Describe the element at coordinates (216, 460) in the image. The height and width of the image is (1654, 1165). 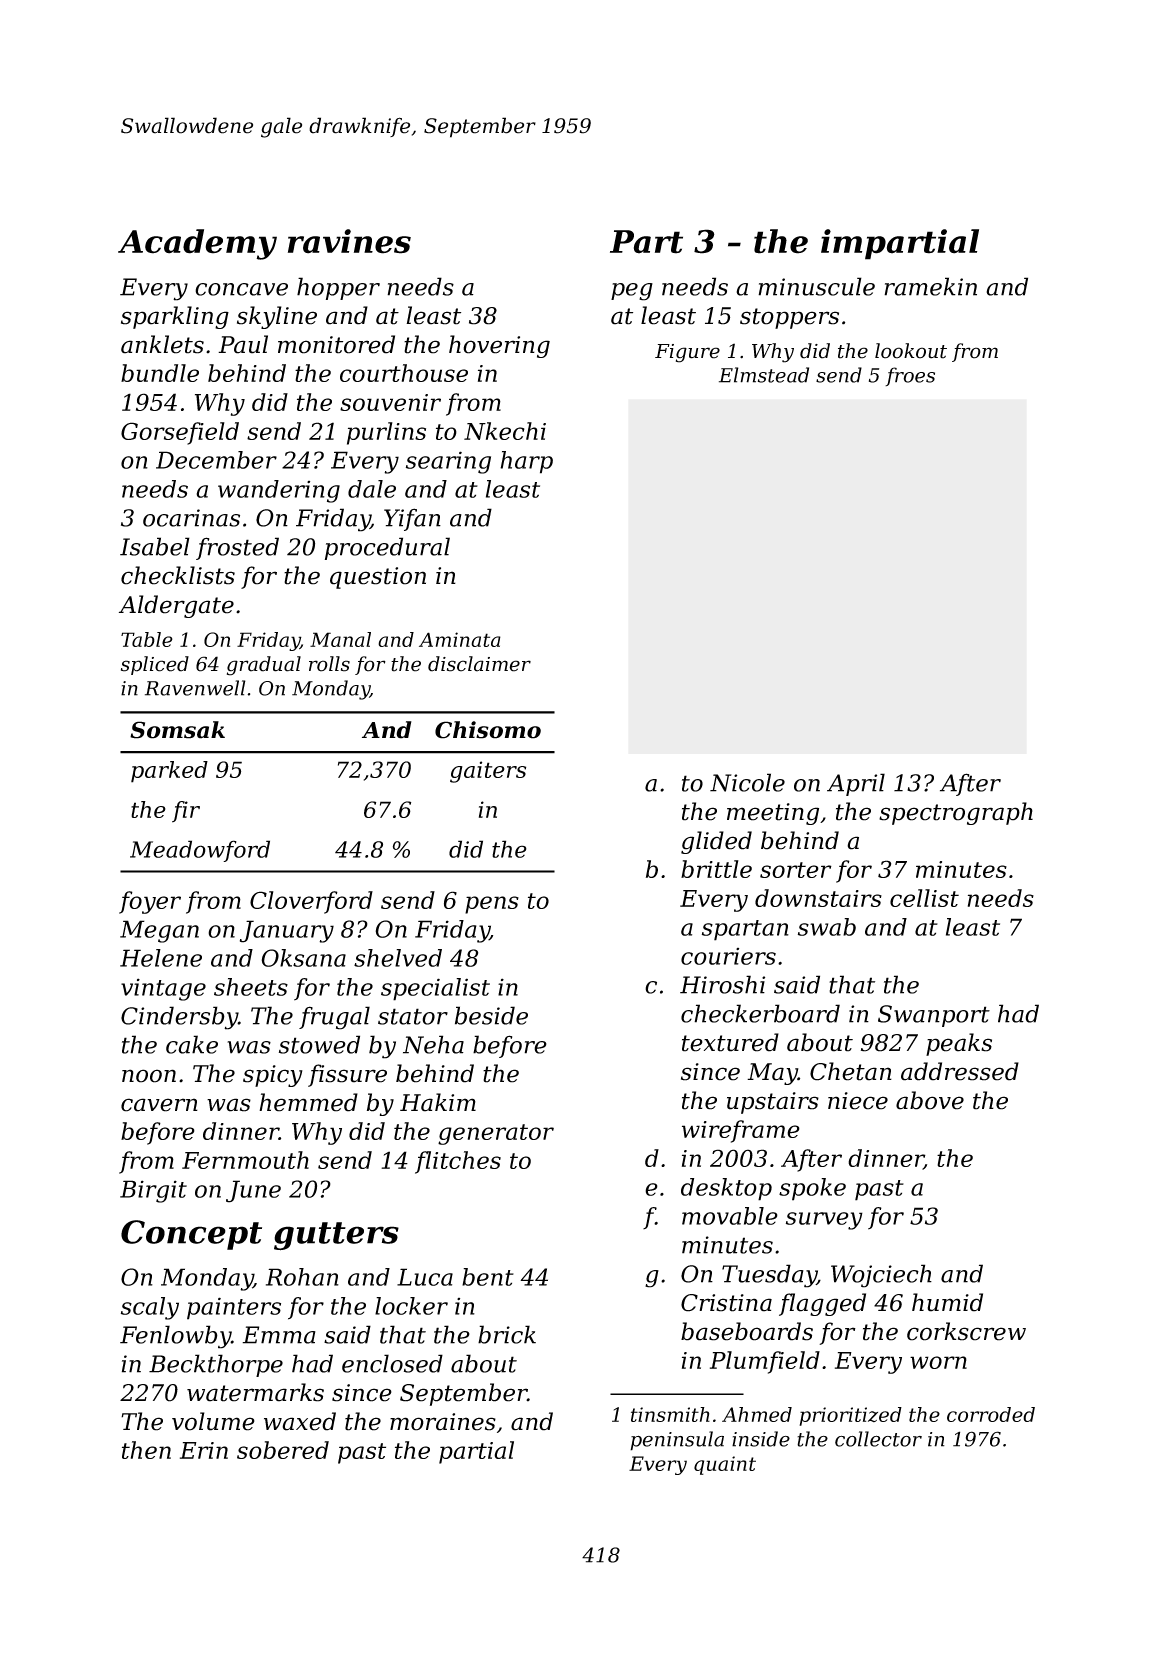
I see `December` at that location.
